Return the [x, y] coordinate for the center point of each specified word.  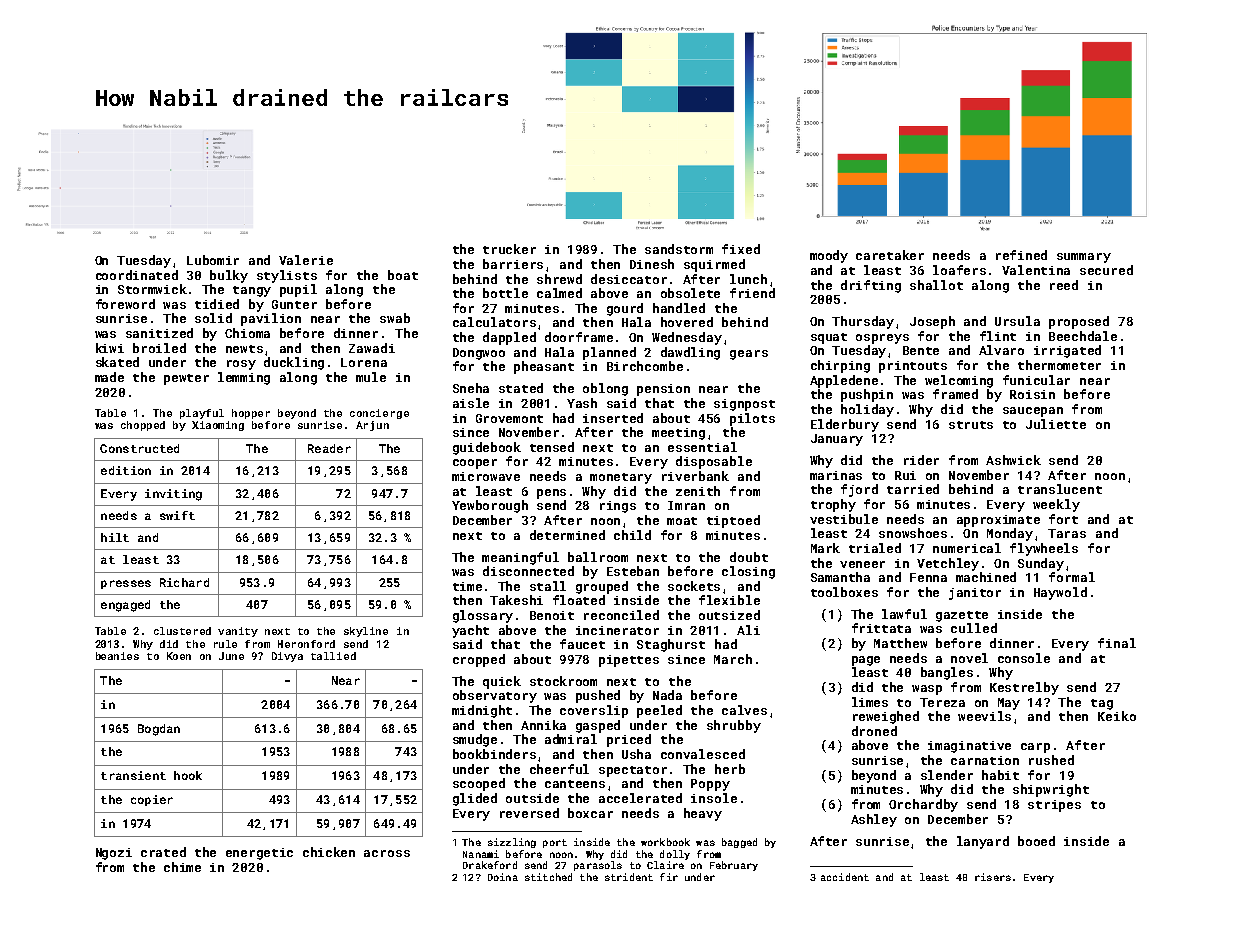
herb [730, 769]
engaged [125, 606]
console [1024, 658]
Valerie [306, 260]
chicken [329, 852]
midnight [482, 711]
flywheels [1044, 549]
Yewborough [490, 506]
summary [1084, 258]
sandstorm [679, 249]
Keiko [1117, 716]
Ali [748, 630]
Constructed [139, 448]
